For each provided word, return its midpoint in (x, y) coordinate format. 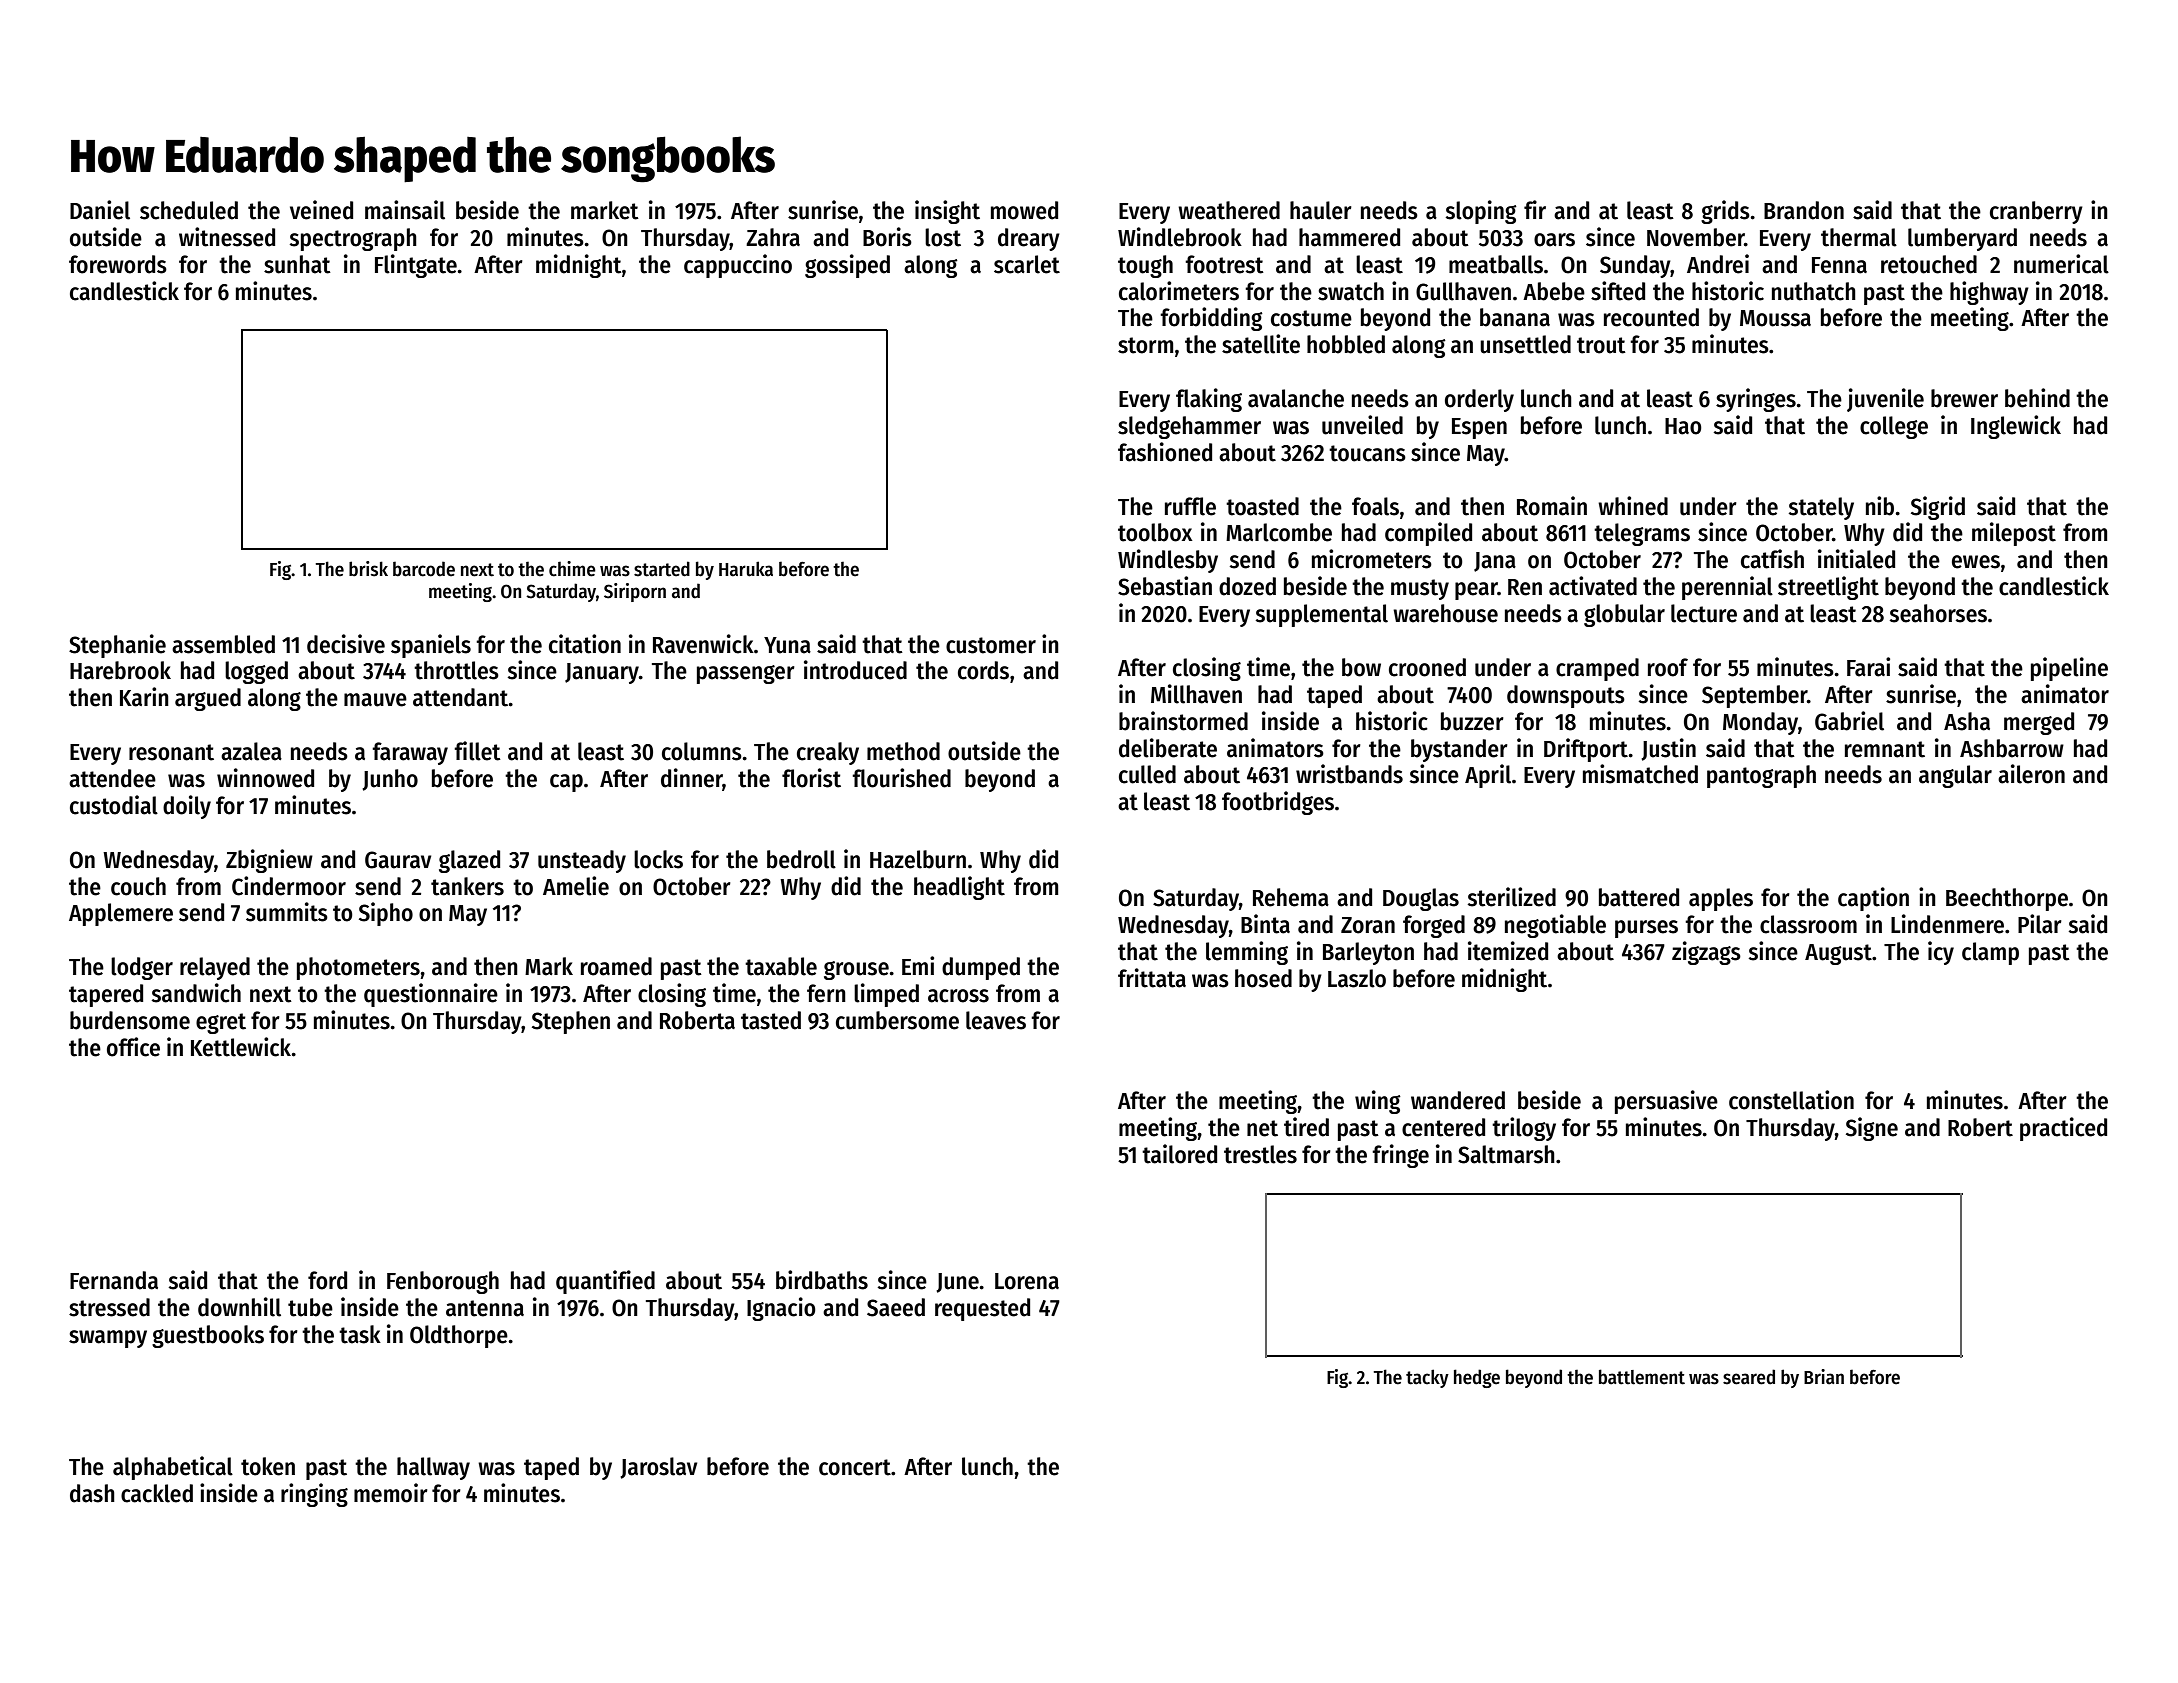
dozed (1247, 586)
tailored (1179, 1154)
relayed (215, 968)
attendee (112, 778)
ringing (314, 1495)
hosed (1263, 978)
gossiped (847, 266)
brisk (368, 569)
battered (1639, 897)
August (1838, 954)
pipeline (2069, 669)
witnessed (227, 237)
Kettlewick (241, 1047)
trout (1601, 345)
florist (811, 778)
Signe (1872, 1129)
